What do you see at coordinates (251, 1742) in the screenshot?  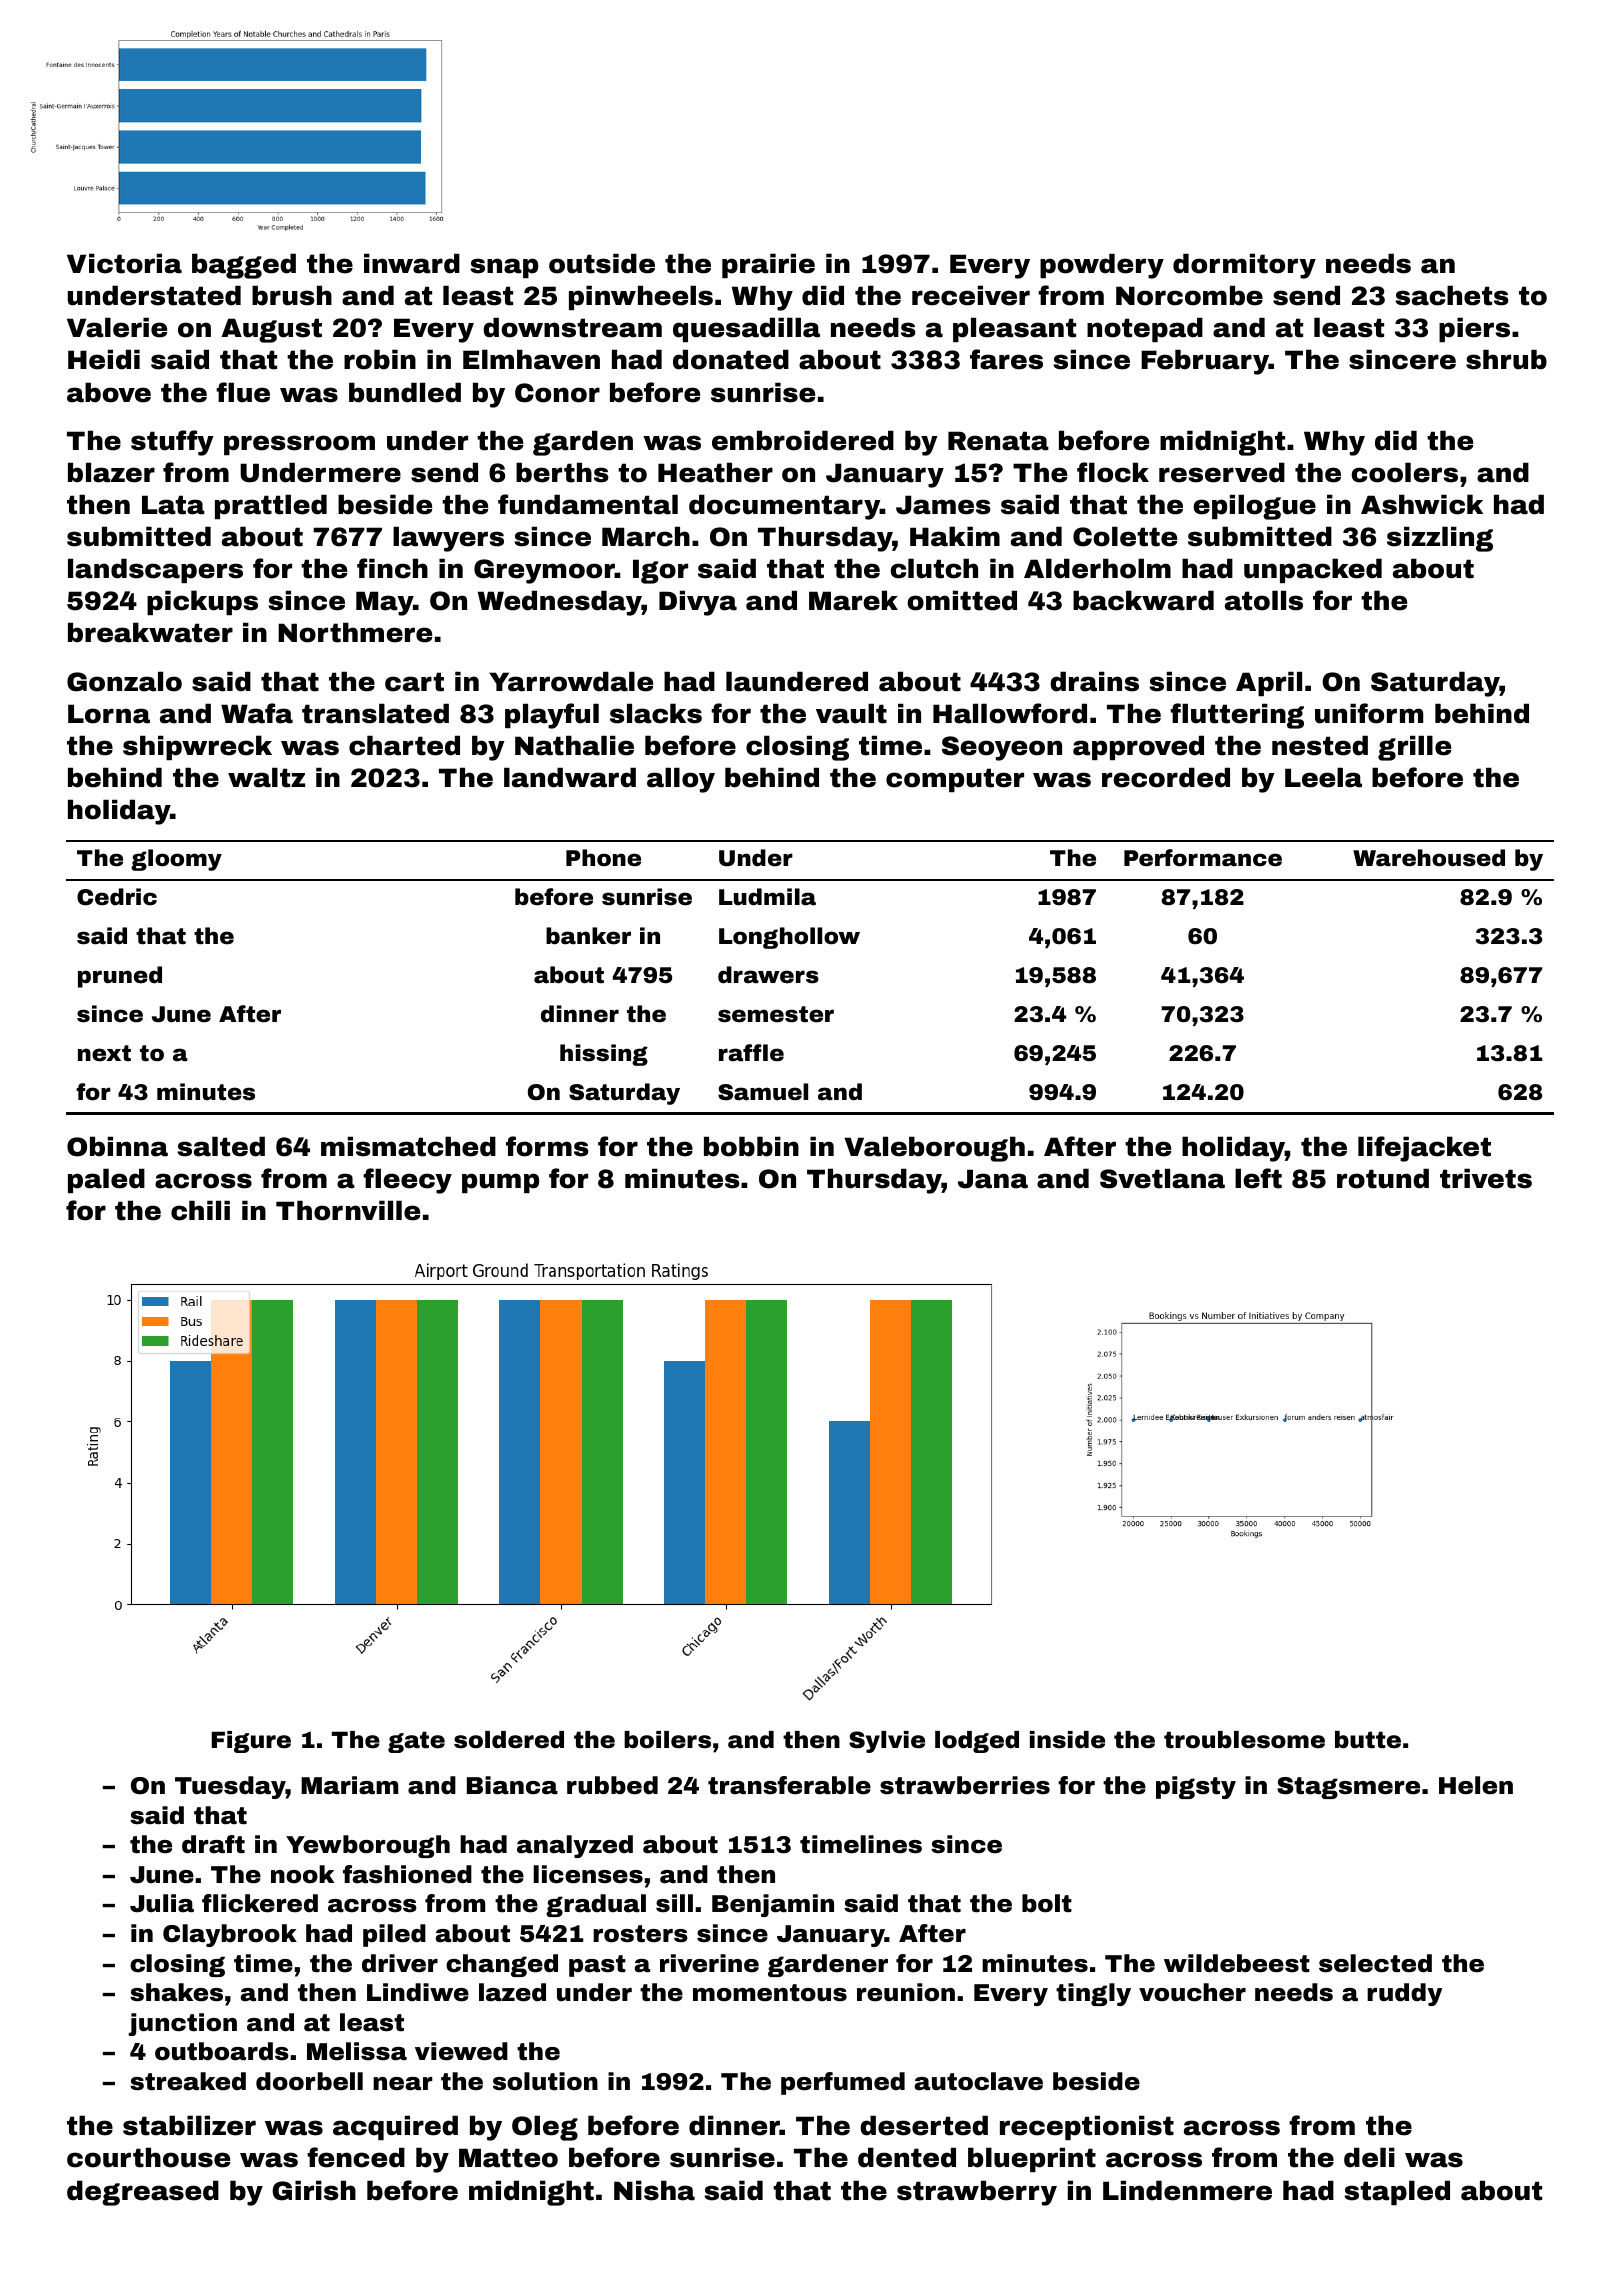 I see `Figure` at bounding box center [251, 1742].
